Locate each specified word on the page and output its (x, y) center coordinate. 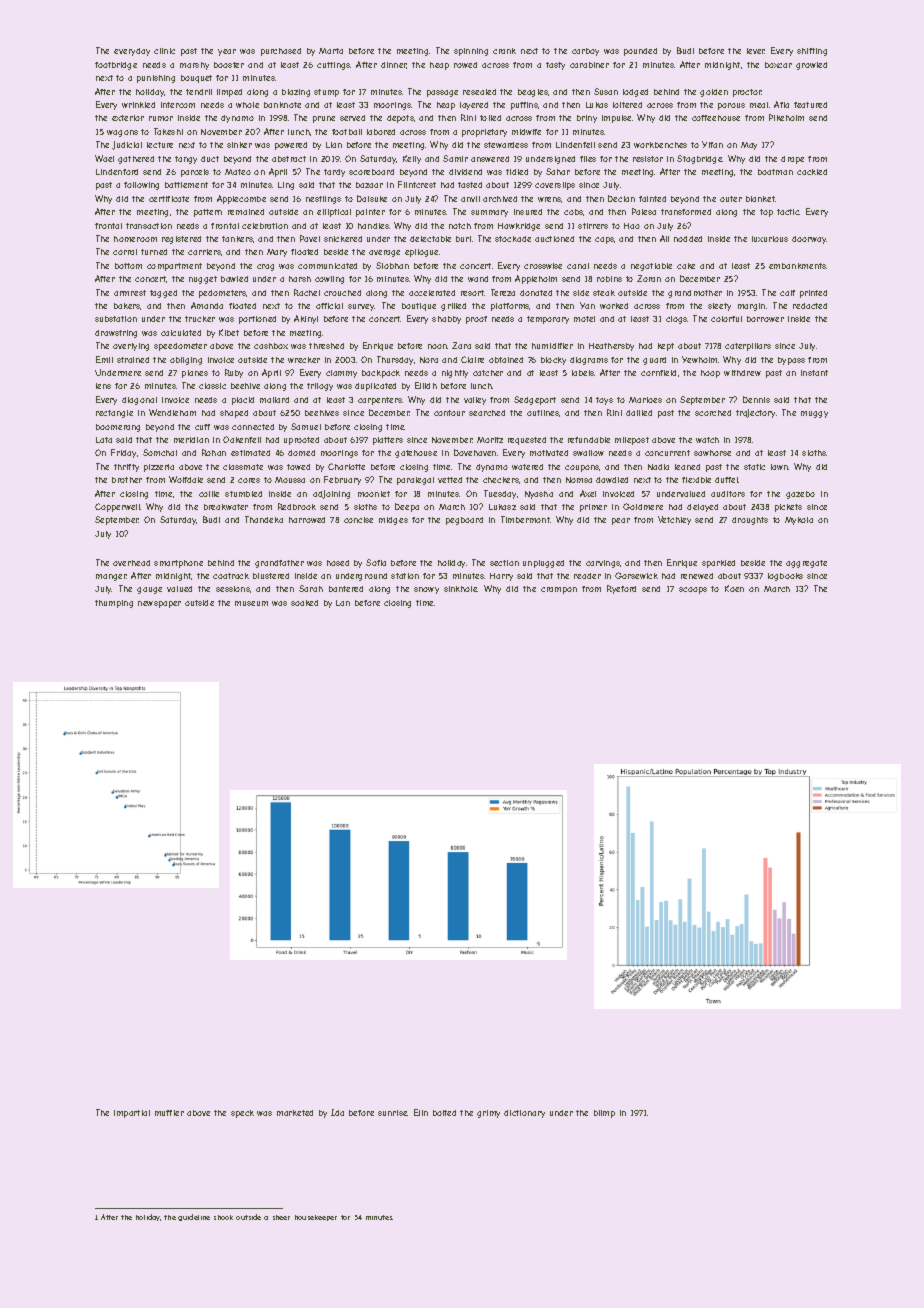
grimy (488, 1114)
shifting (812, 52)
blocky (553, 361)
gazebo (800, 495)
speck (242, 1114)
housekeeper (316, 1218)
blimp (604, 1114)
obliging (186, 361)
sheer (281, 1217)
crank (504, 51)
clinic (164, 51)
